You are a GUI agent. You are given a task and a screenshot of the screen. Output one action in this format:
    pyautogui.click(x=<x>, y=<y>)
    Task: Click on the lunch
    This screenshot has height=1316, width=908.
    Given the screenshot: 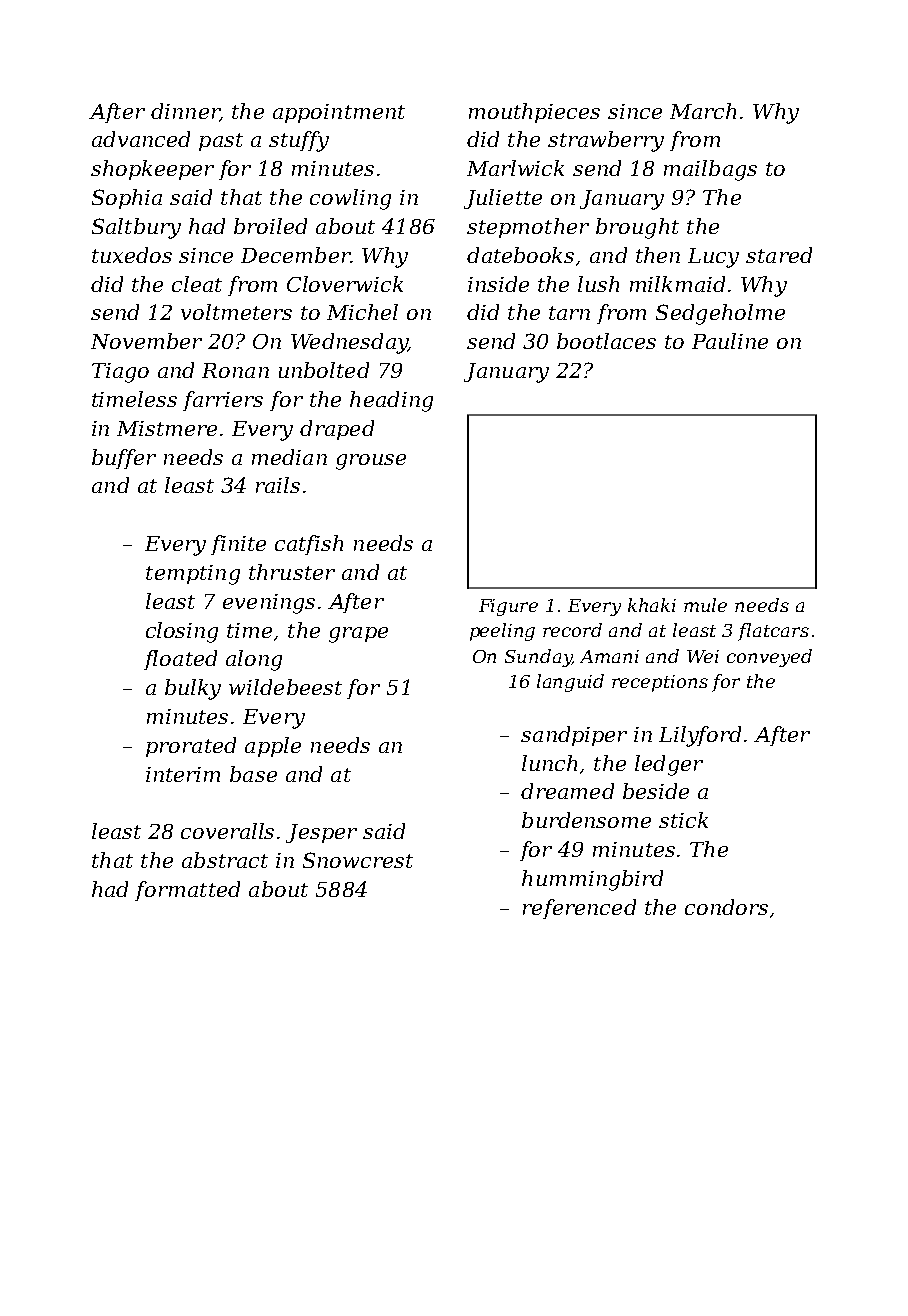 What is the action you would take?
    pyautogui.click(x=549, y=763)
